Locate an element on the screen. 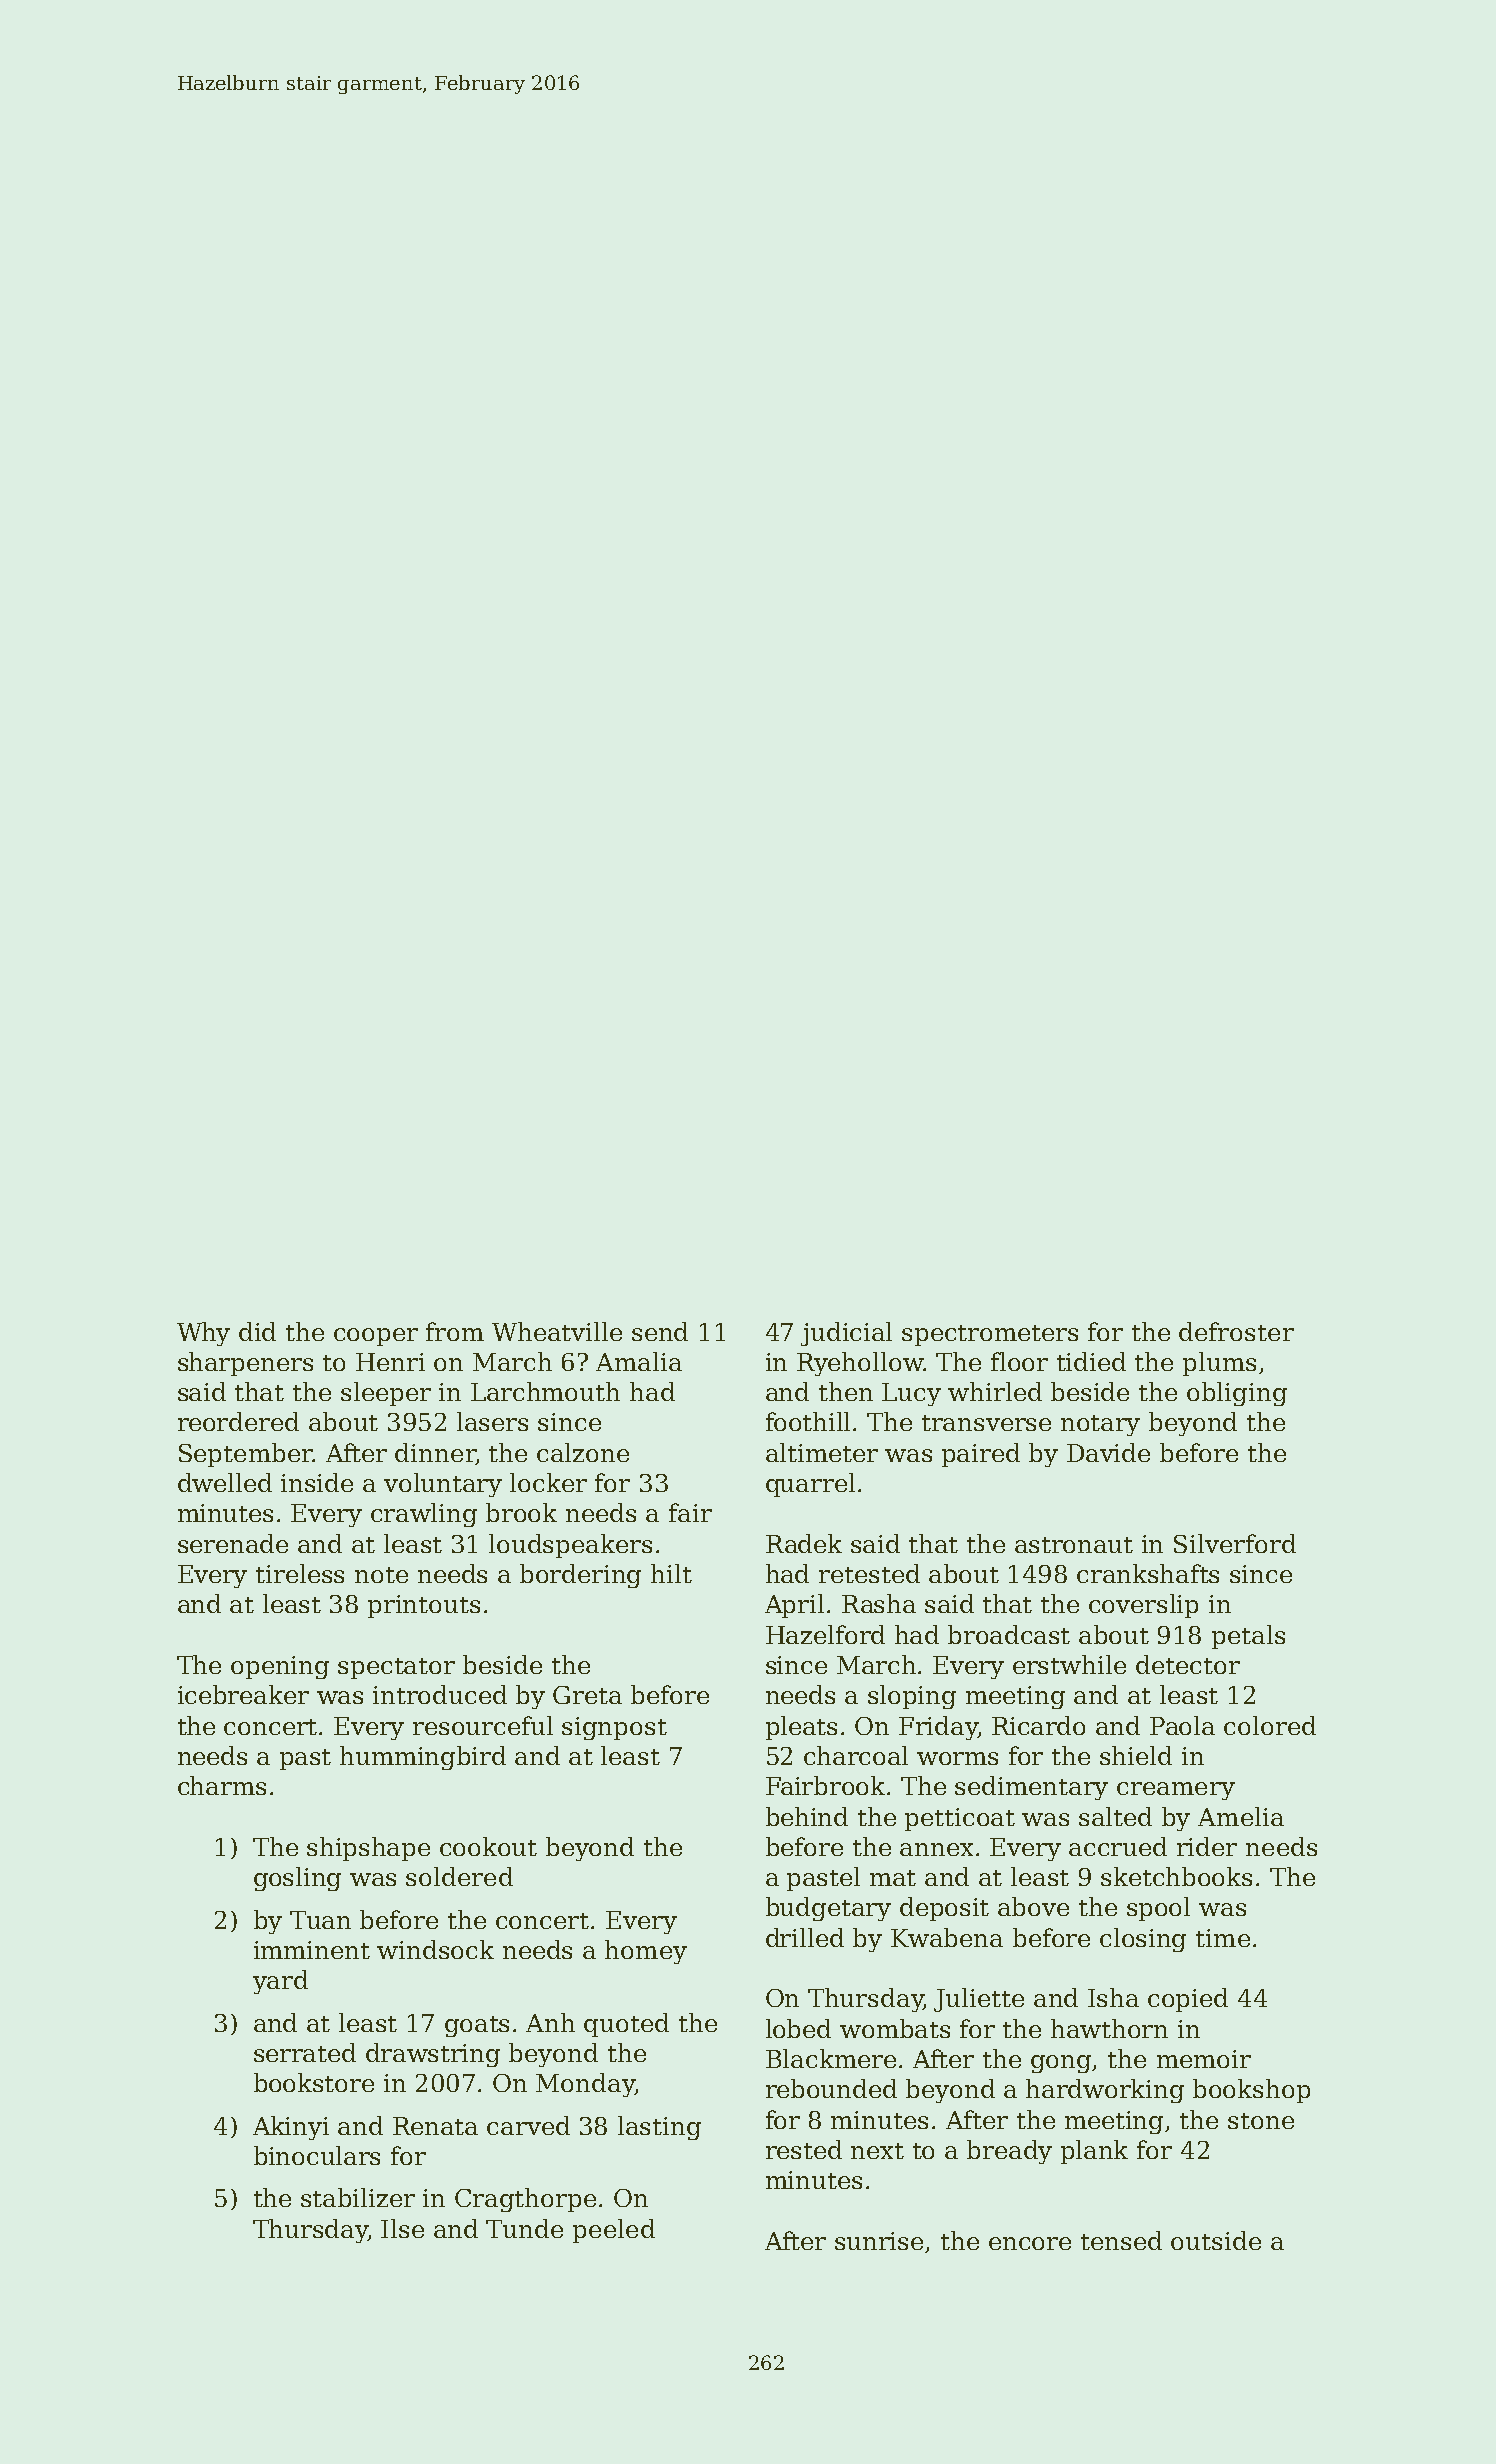 This screenshot has height=2464, width=1496. judicial is located at coordinates (846, 1334).
